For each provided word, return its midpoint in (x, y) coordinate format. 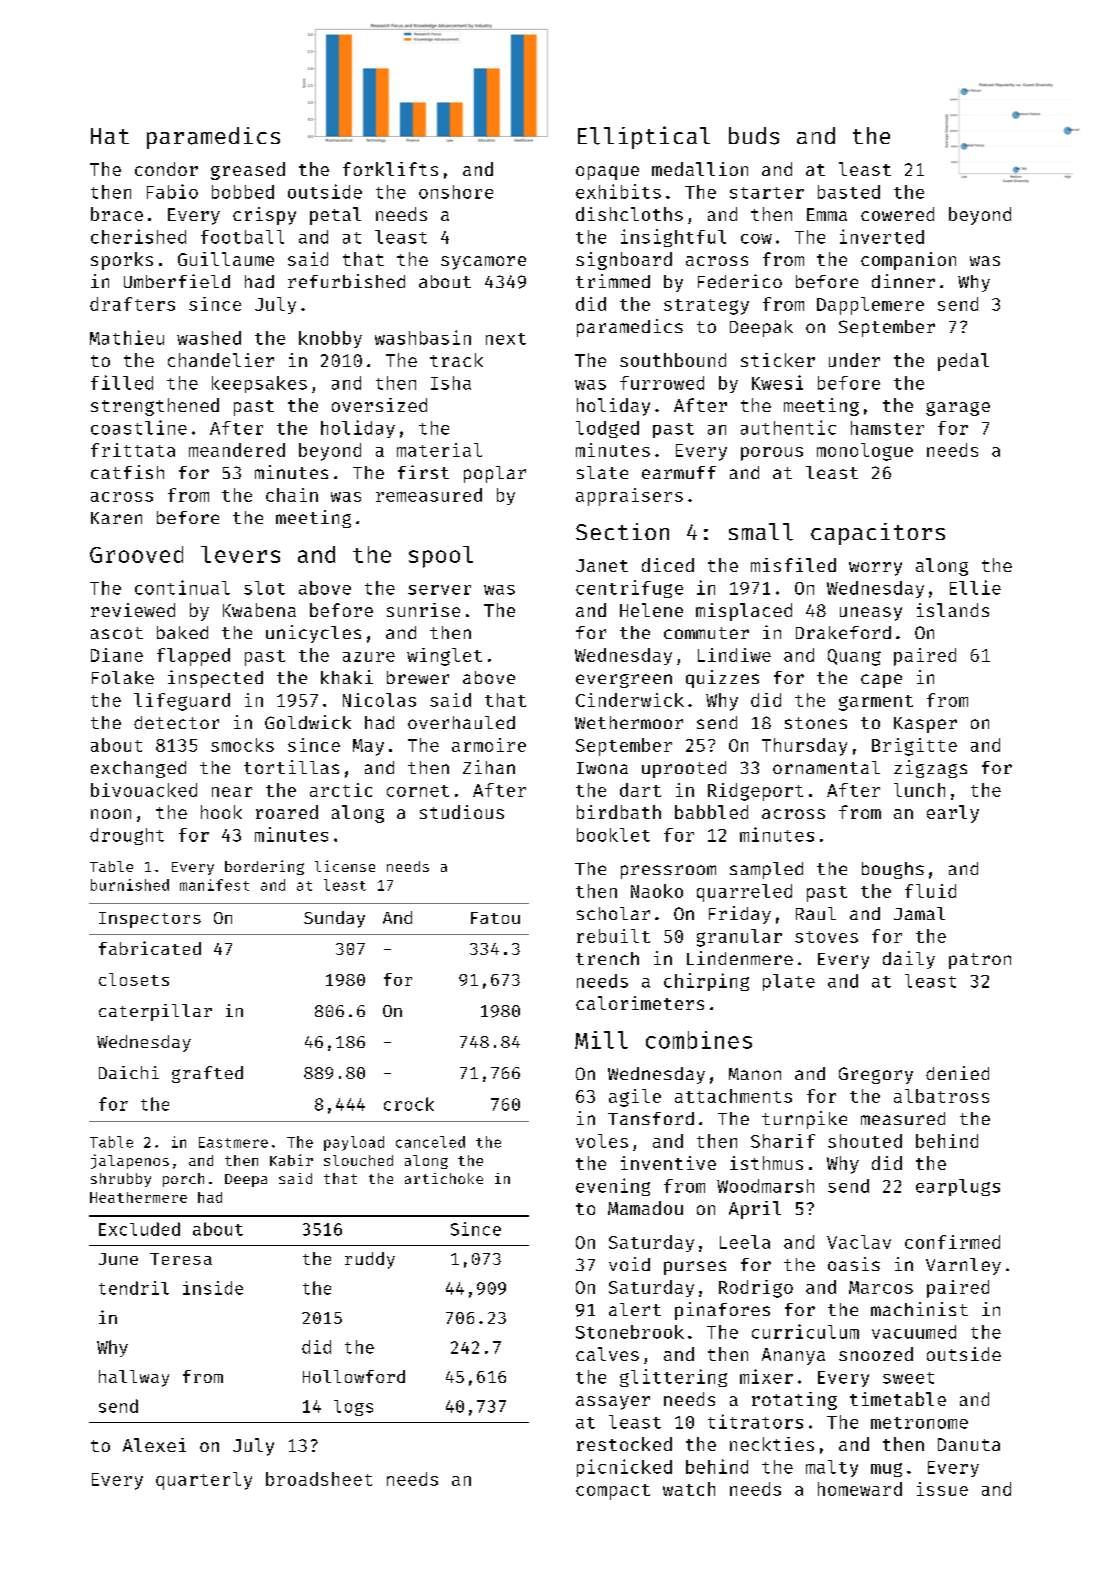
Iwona (602, 768)
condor (166, 169)
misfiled (793, 565)
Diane (117, 655)
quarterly (204, 1481)
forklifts (390, 169)
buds (754, 136)
